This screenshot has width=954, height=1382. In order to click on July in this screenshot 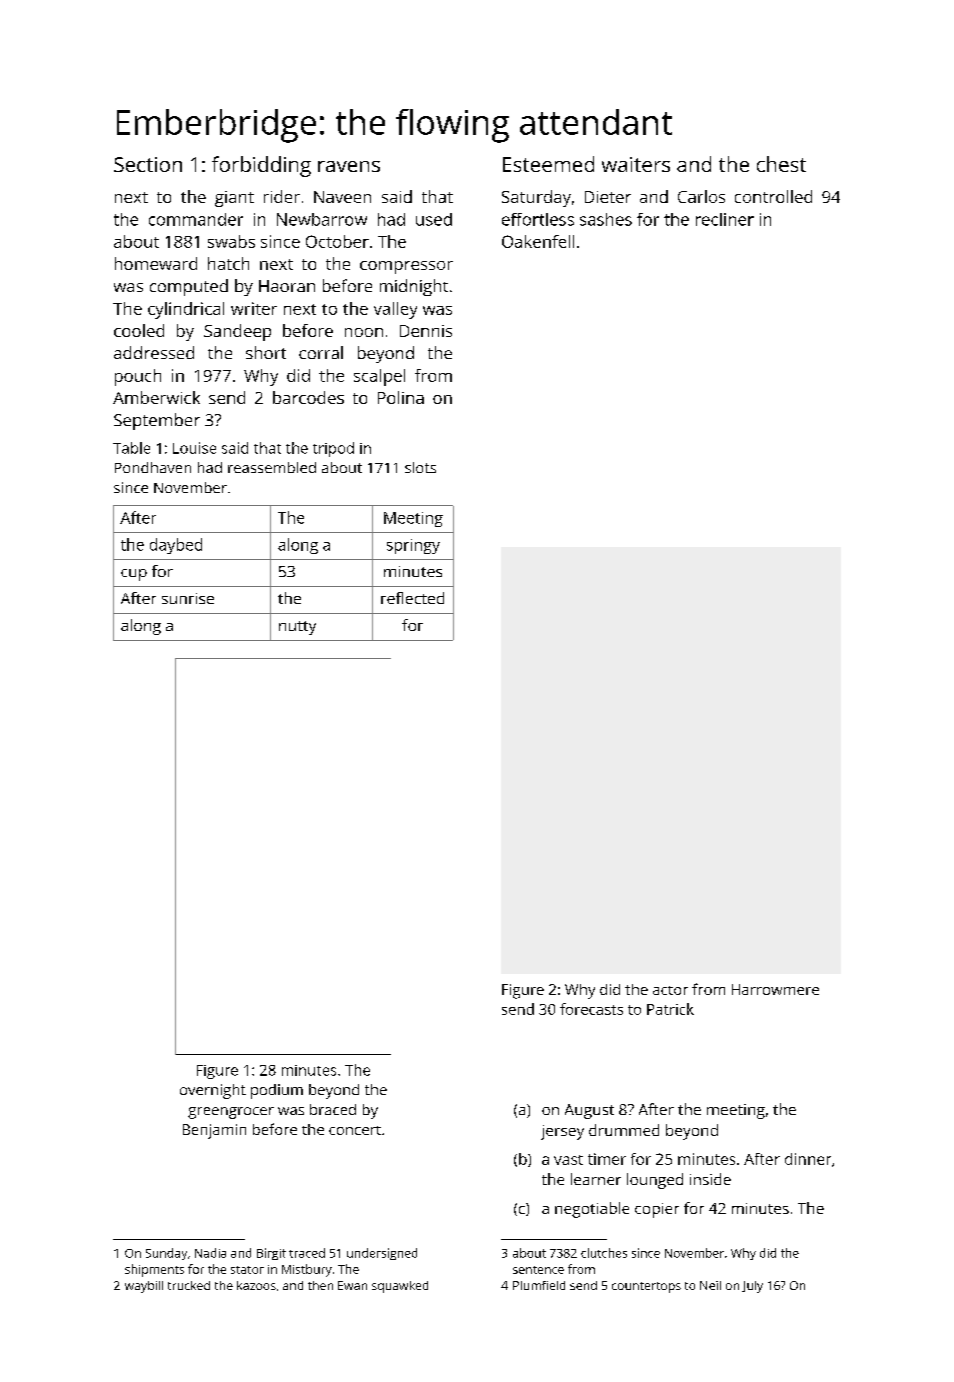, I will do `click(752, 1287)`.
